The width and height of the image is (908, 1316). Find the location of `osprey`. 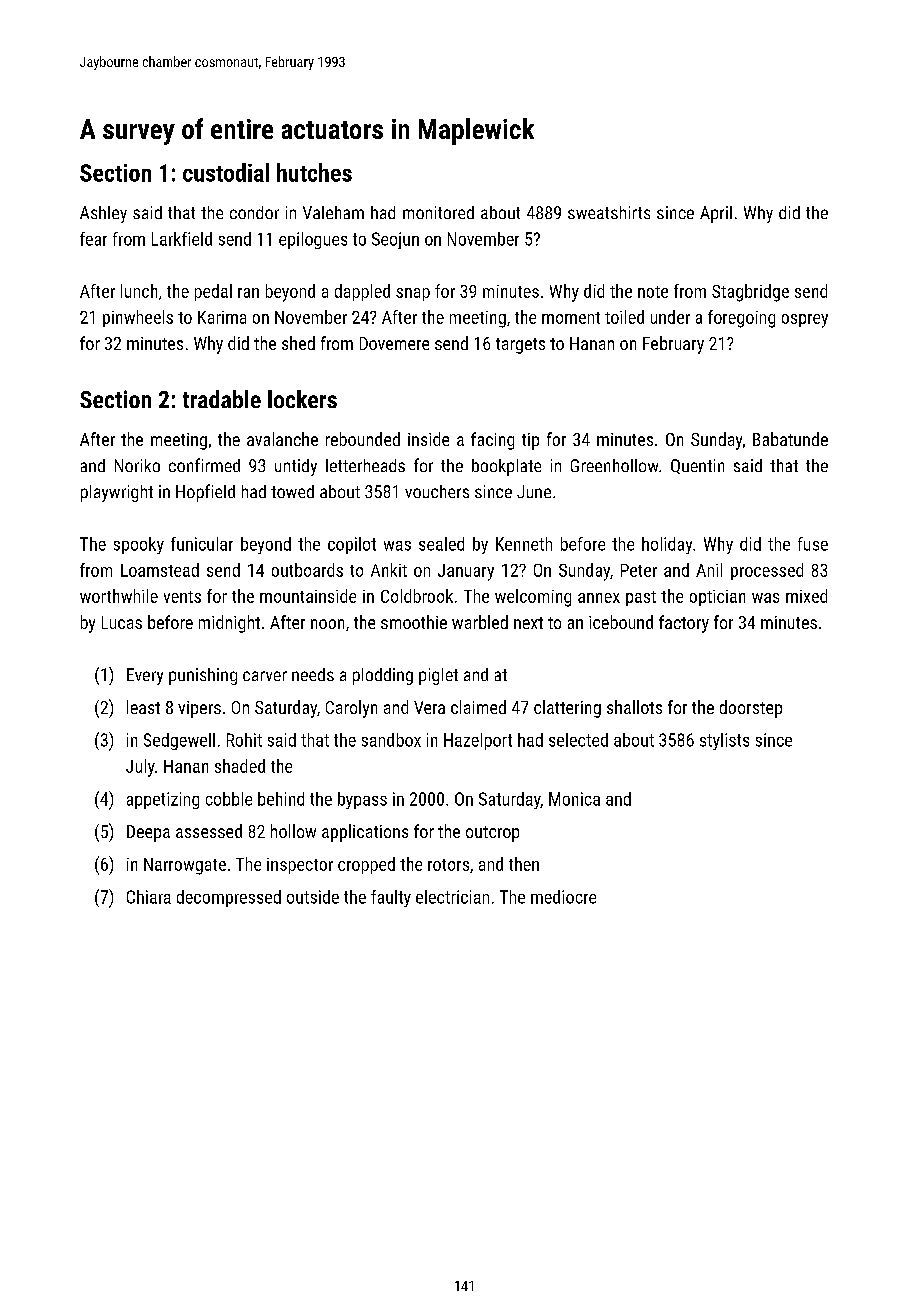

osprey is located at coordinates (805, 321).
